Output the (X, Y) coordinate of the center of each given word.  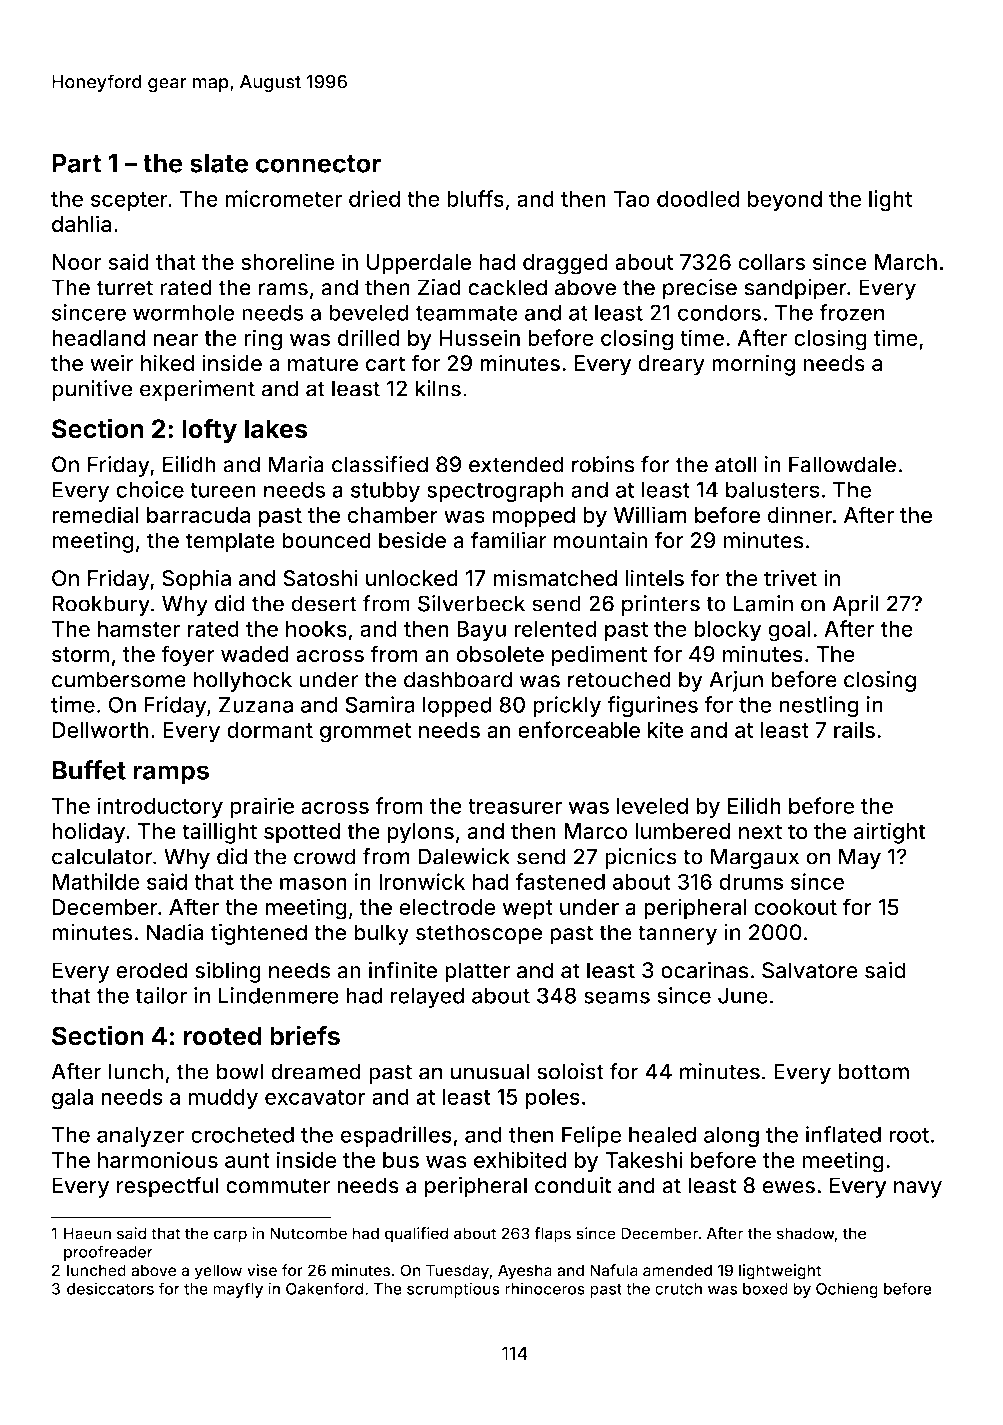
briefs (305, 1035)
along (731, 1137)
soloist (570, 1071)
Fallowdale (842, 464)
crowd (325, 856)
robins (603, 464)
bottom (873, 1071)
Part (76, 163)
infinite (403, 970)
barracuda (198, 515)
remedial (95, 514)
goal (789, 631)
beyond (784, 201)
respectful (168, 1187)
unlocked (412, 578)
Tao (631, 199)
